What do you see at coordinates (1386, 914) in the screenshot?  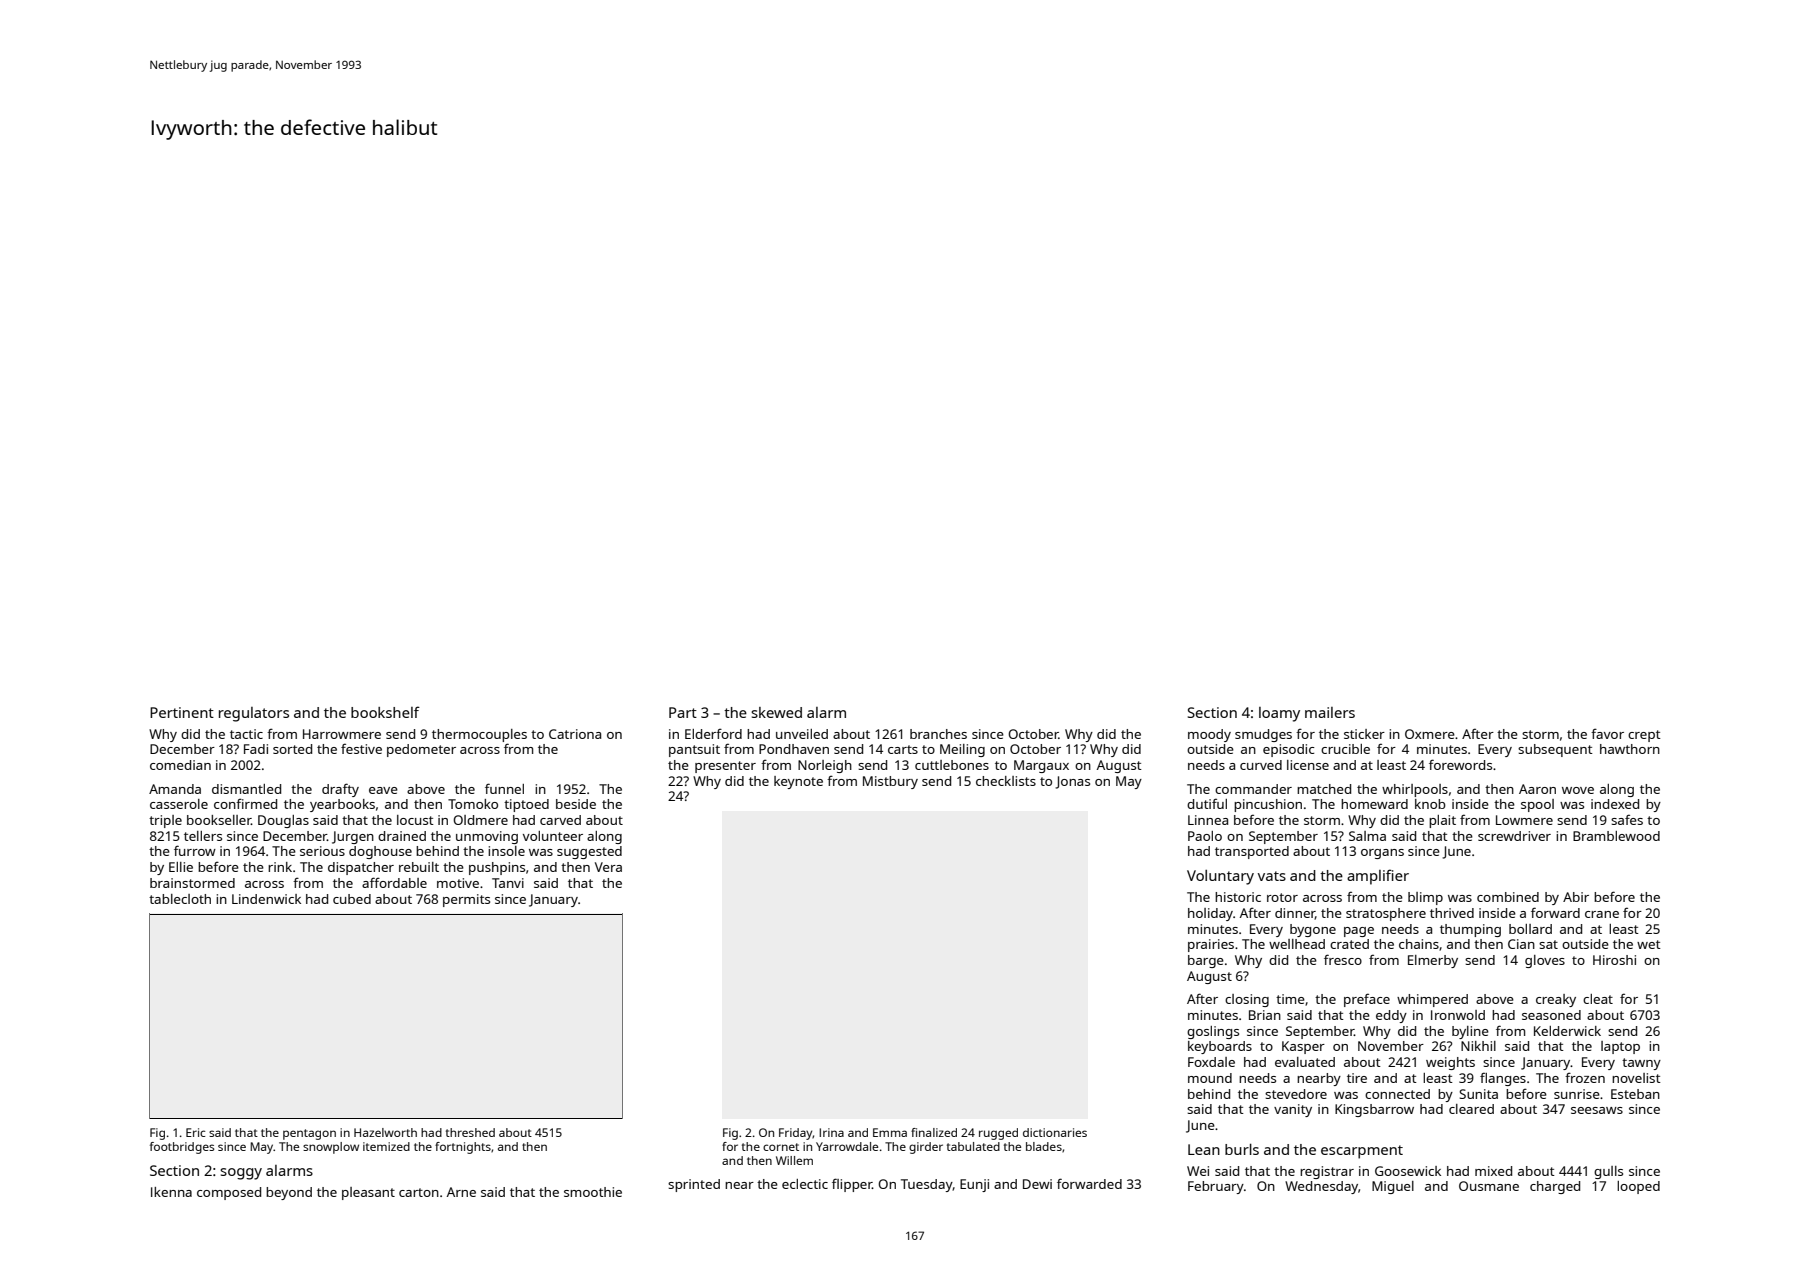 I see `stratosphere` at bounding box center [1386, 914].
